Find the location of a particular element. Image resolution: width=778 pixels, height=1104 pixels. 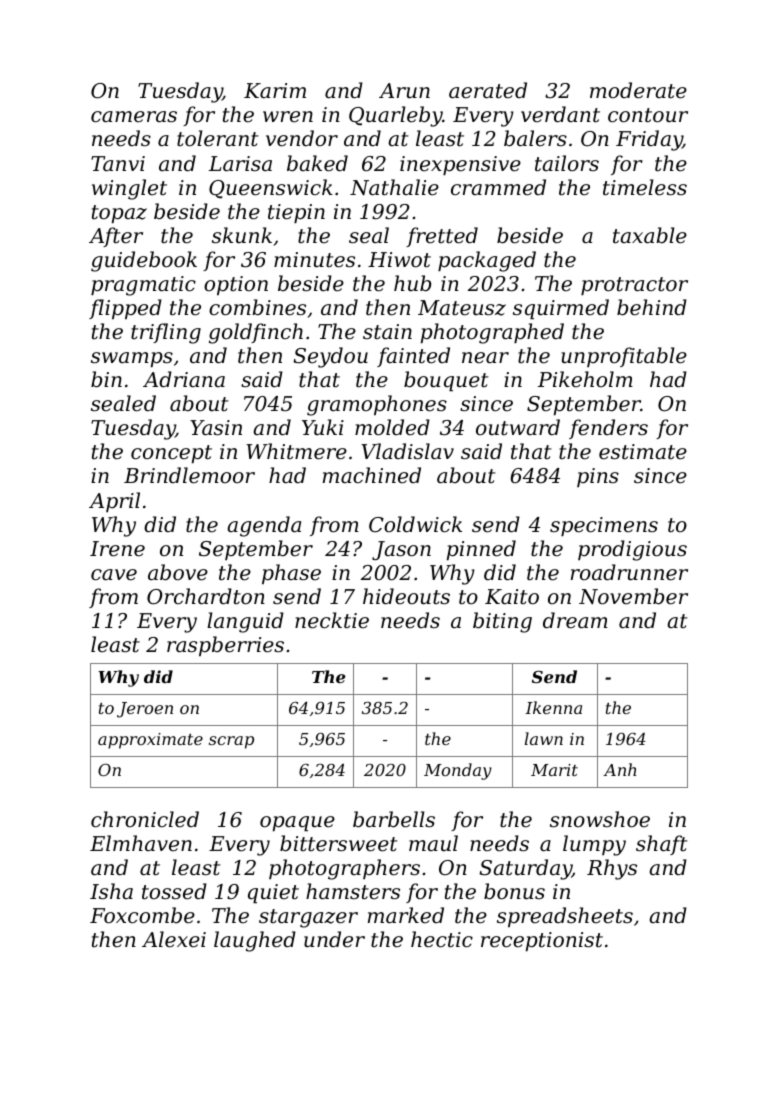

machined is located at coordinates (372, 475).
